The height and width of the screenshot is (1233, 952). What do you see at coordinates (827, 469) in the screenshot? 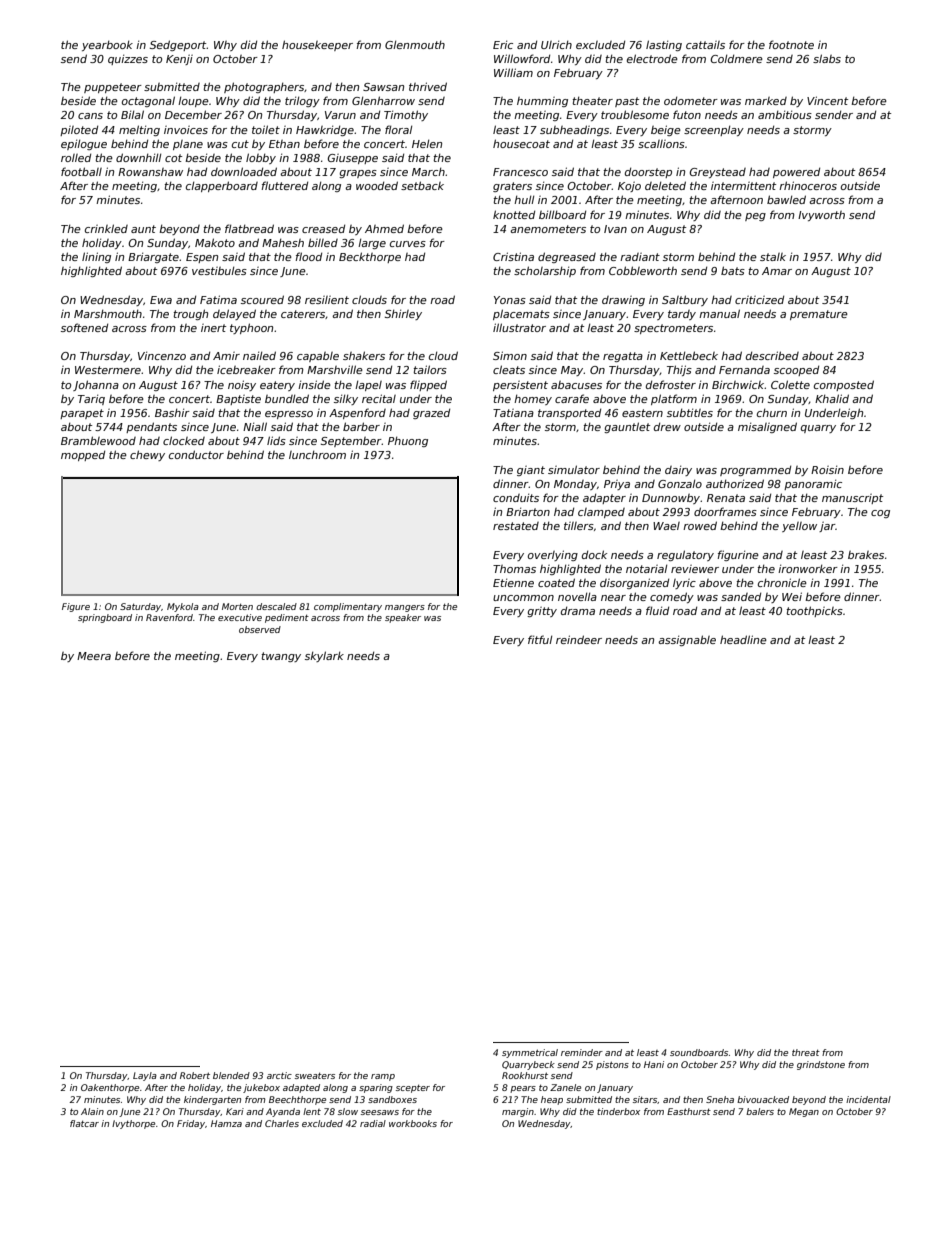
I see `Roisin` at bounding box center [827, 469].
